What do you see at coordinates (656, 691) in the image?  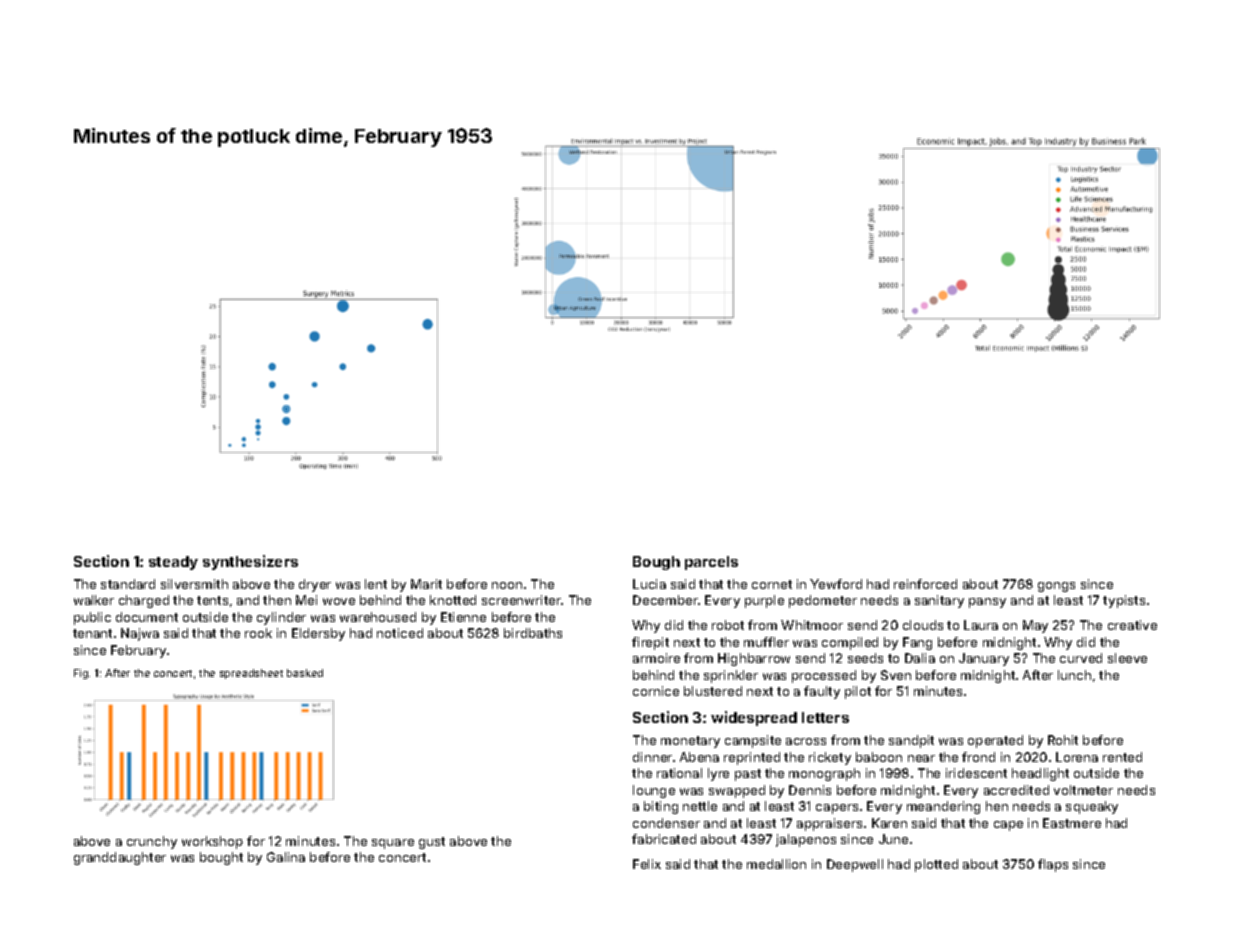 I see `cornice` at bounding box center [656, 691].
